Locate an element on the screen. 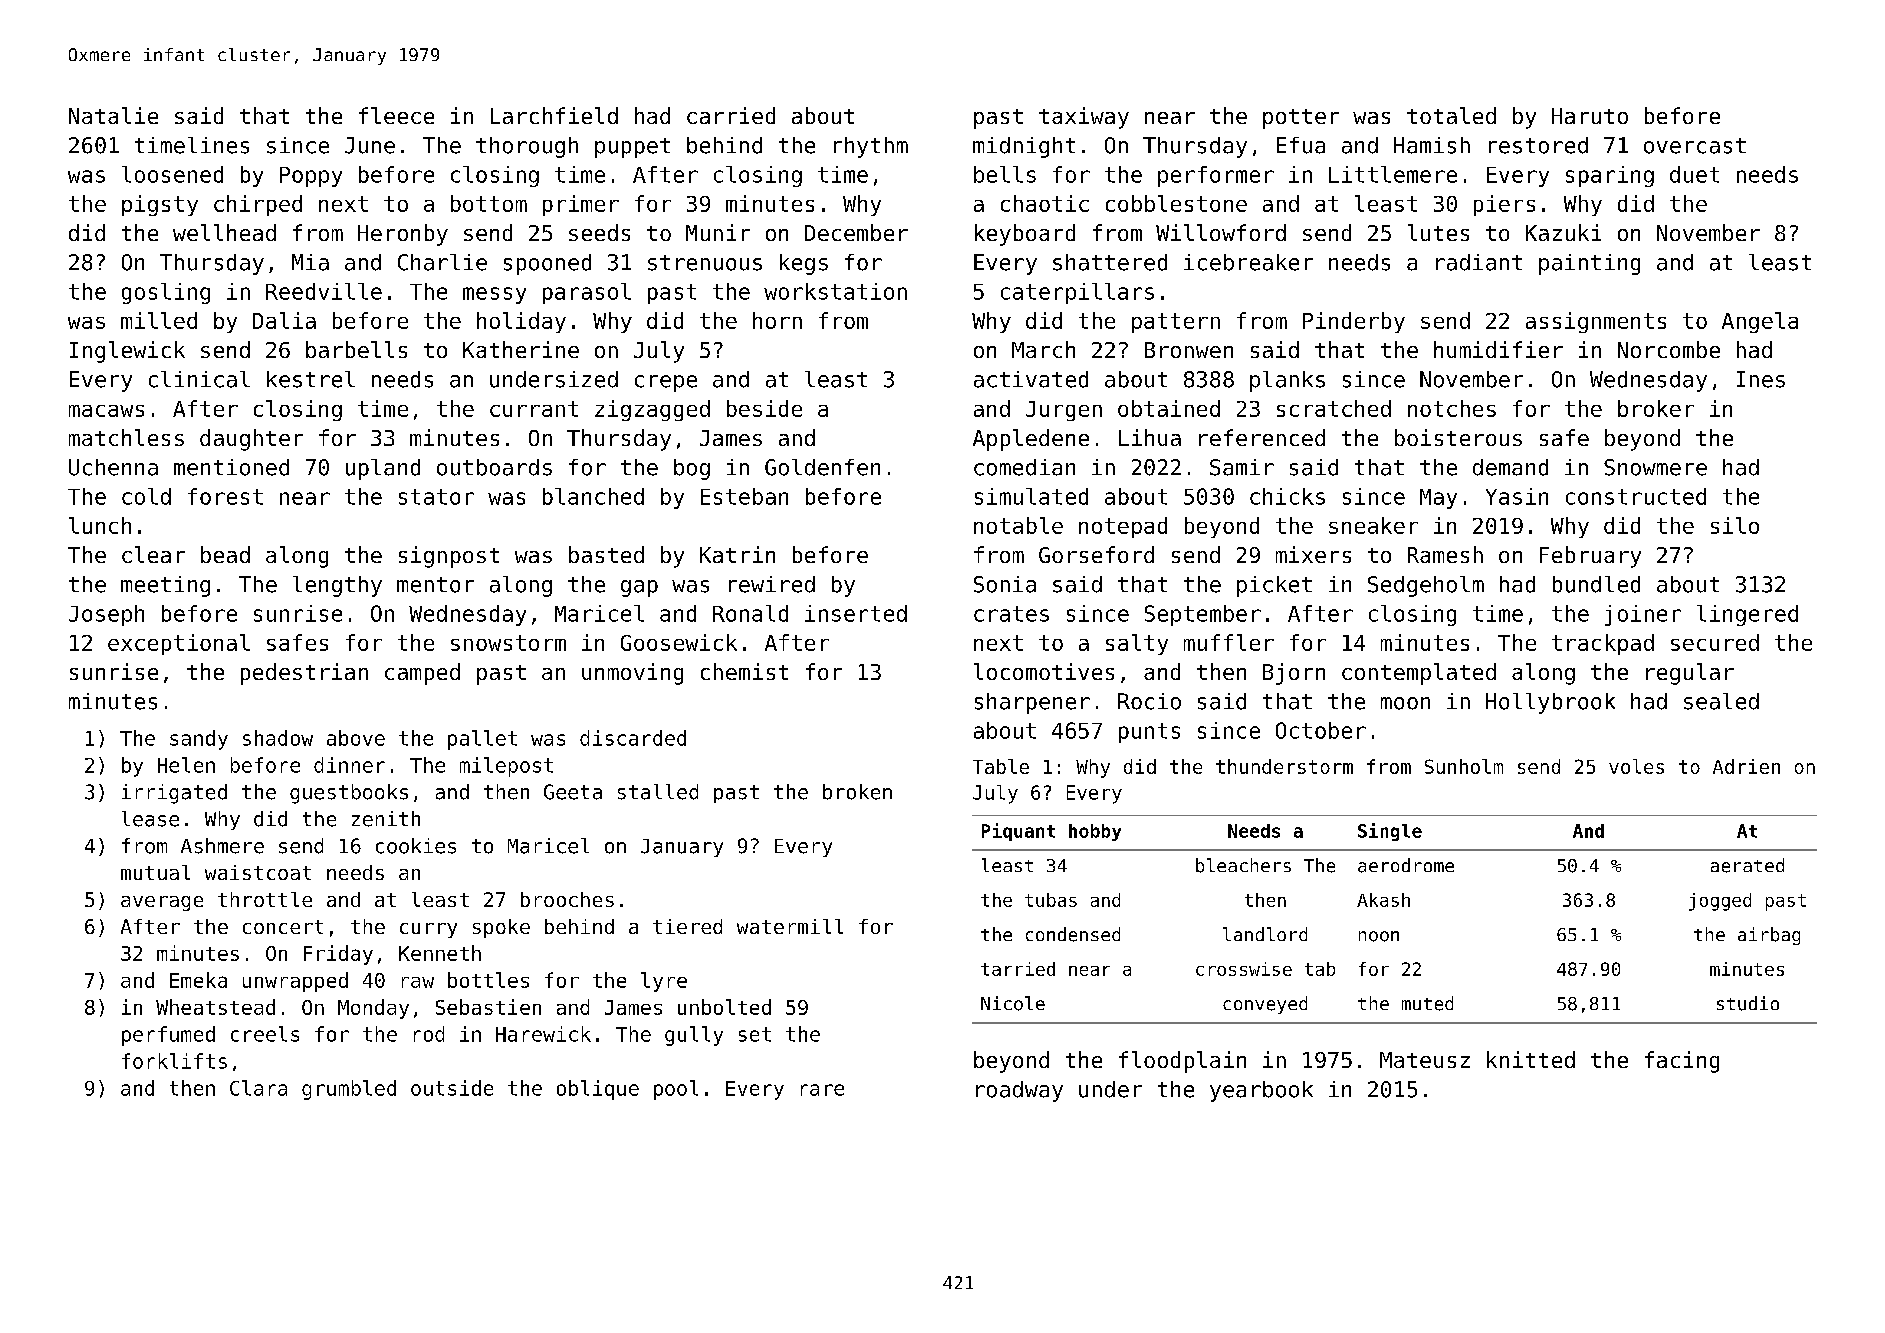 The width and height of the screenshot is (1885, 1333). roadway is located at coordinates (1019, 1091).
